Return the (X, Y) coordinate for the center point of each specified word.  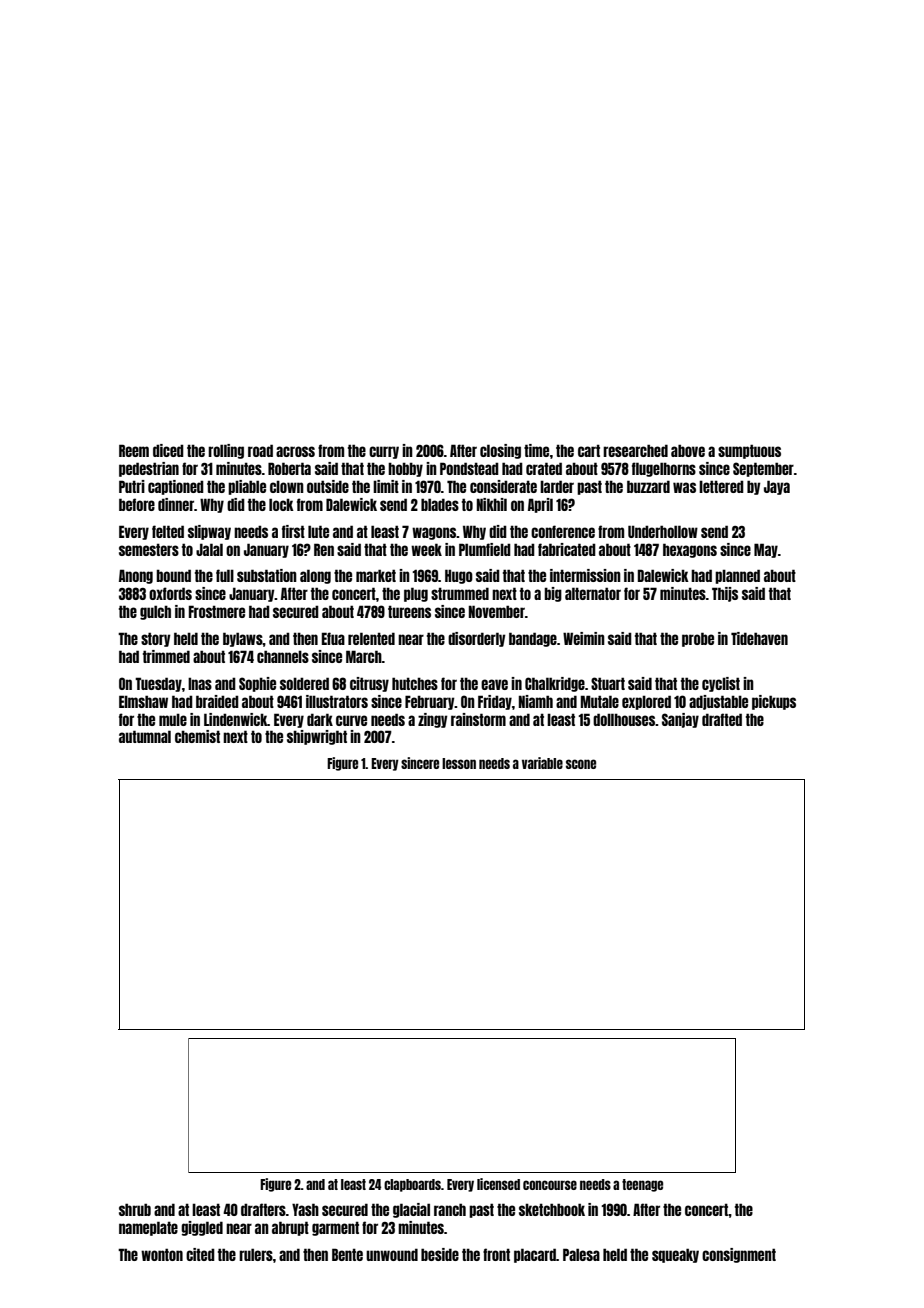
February (430, 702)
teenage (642, 1185)
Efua (333, 638)
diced (168, 450)
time (536, 450)
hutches (415, 683)
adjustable (718, 702)
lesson (459, 763)
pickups (774, 702)
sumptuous (749, 451)
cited (200, 1254)
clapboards (412, 1185)
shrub (135, 1209)
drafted (722, 719)
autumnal (145, 736)
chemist (197, 736)
